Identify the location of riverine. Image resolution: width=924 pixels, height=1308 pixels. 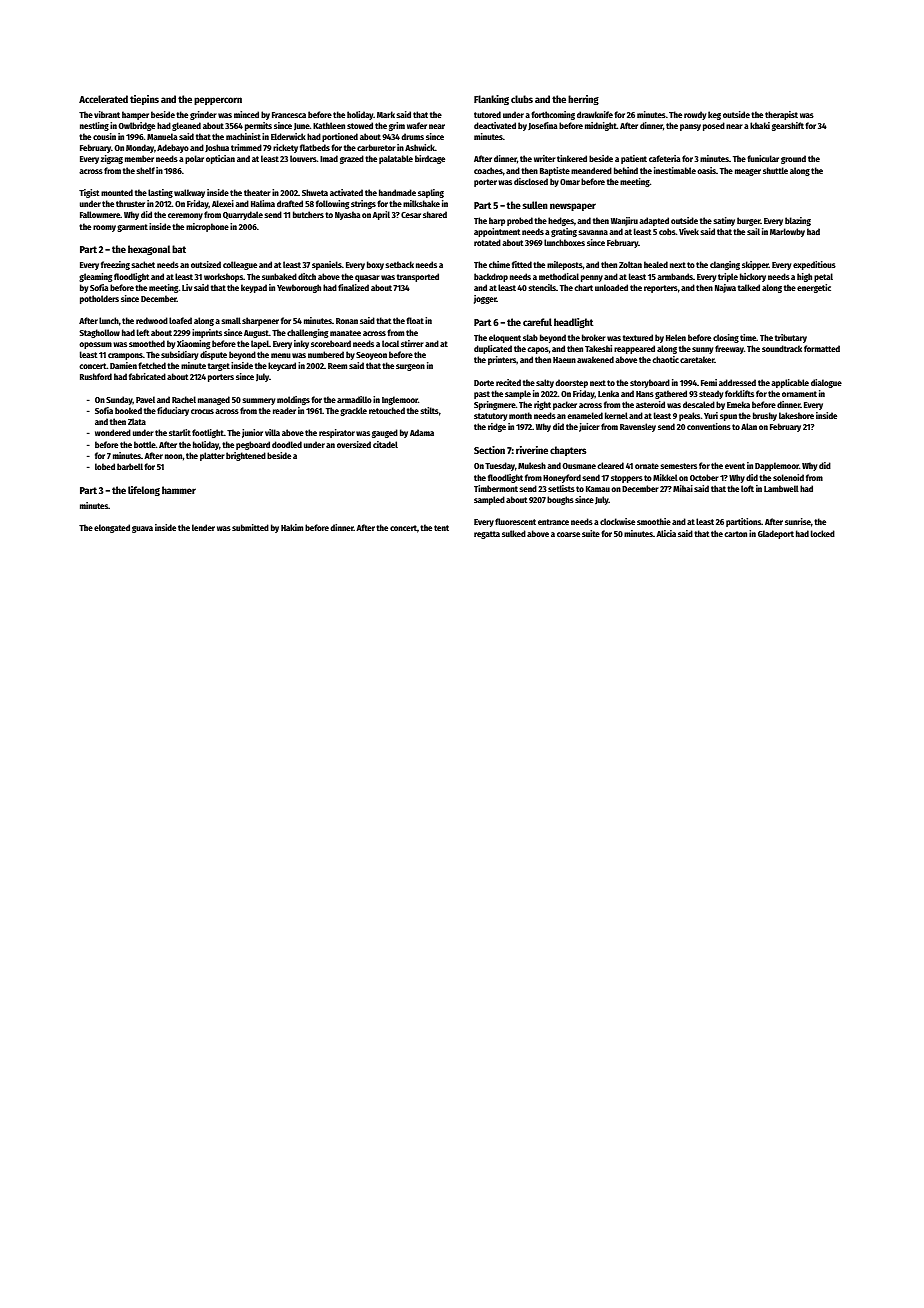
(532, 450).
